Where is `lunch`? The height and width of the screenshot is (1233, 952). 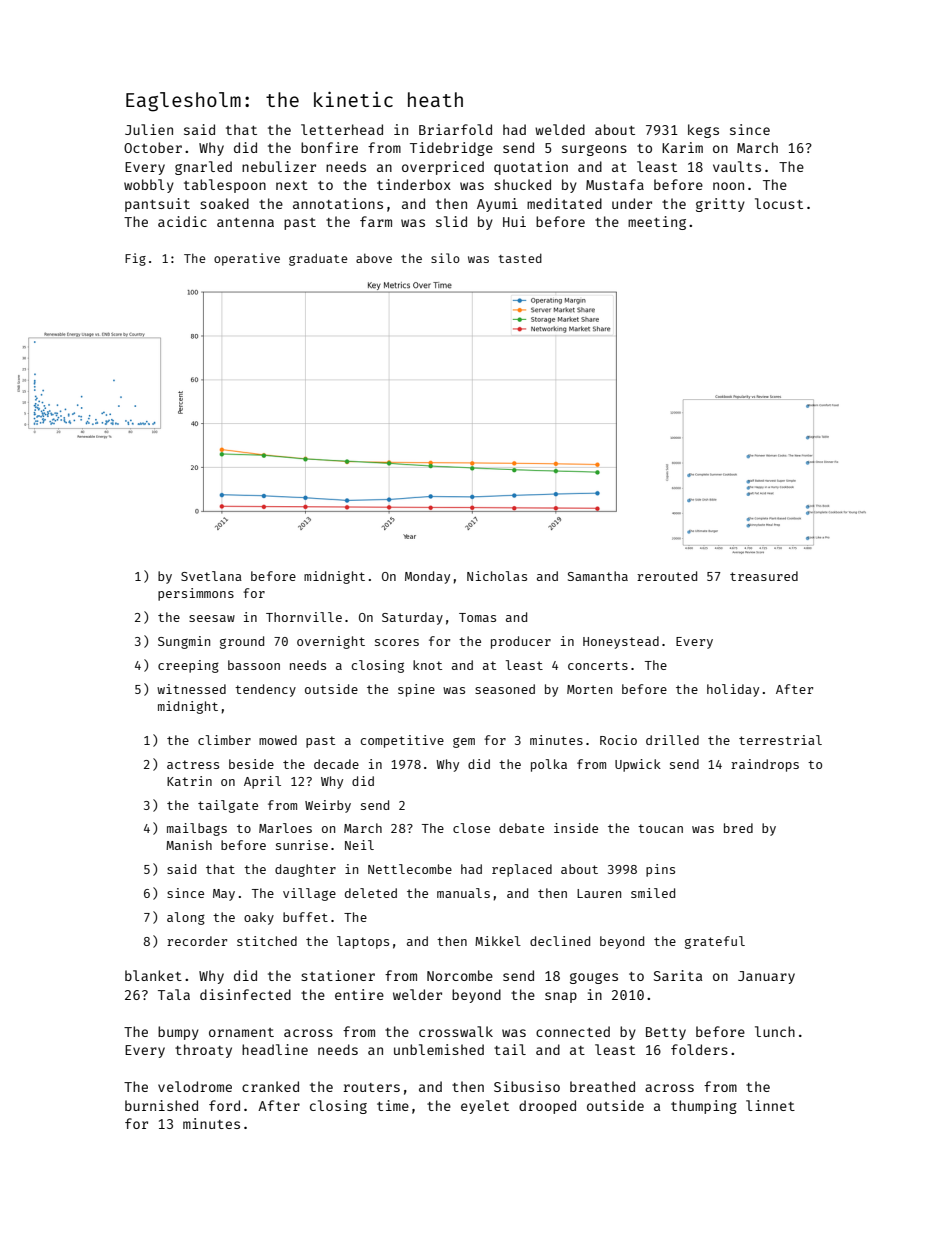 lunch is located at coordinates (775, 1031).
